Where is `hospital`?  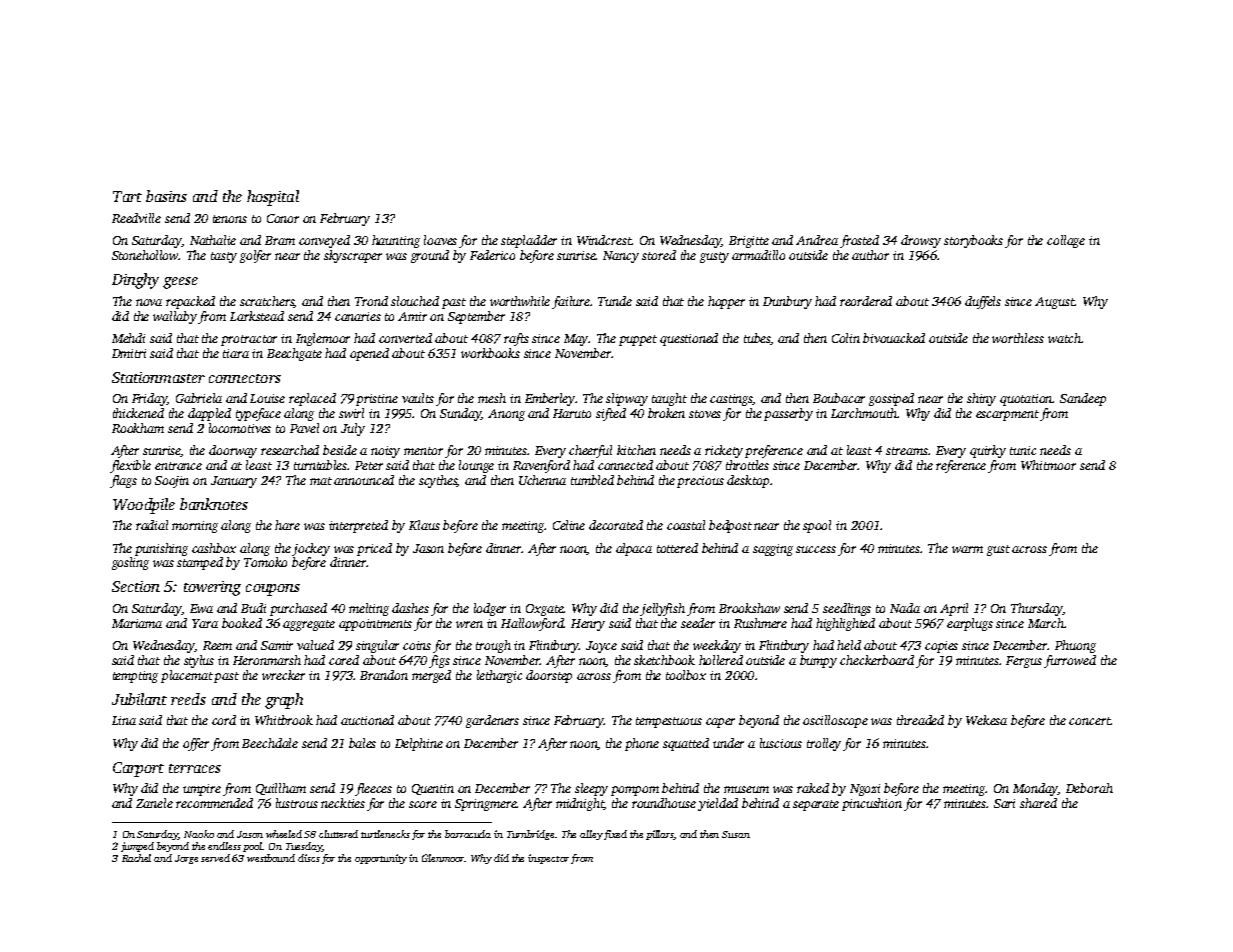 hospital is located at coordinates (273, 198).
